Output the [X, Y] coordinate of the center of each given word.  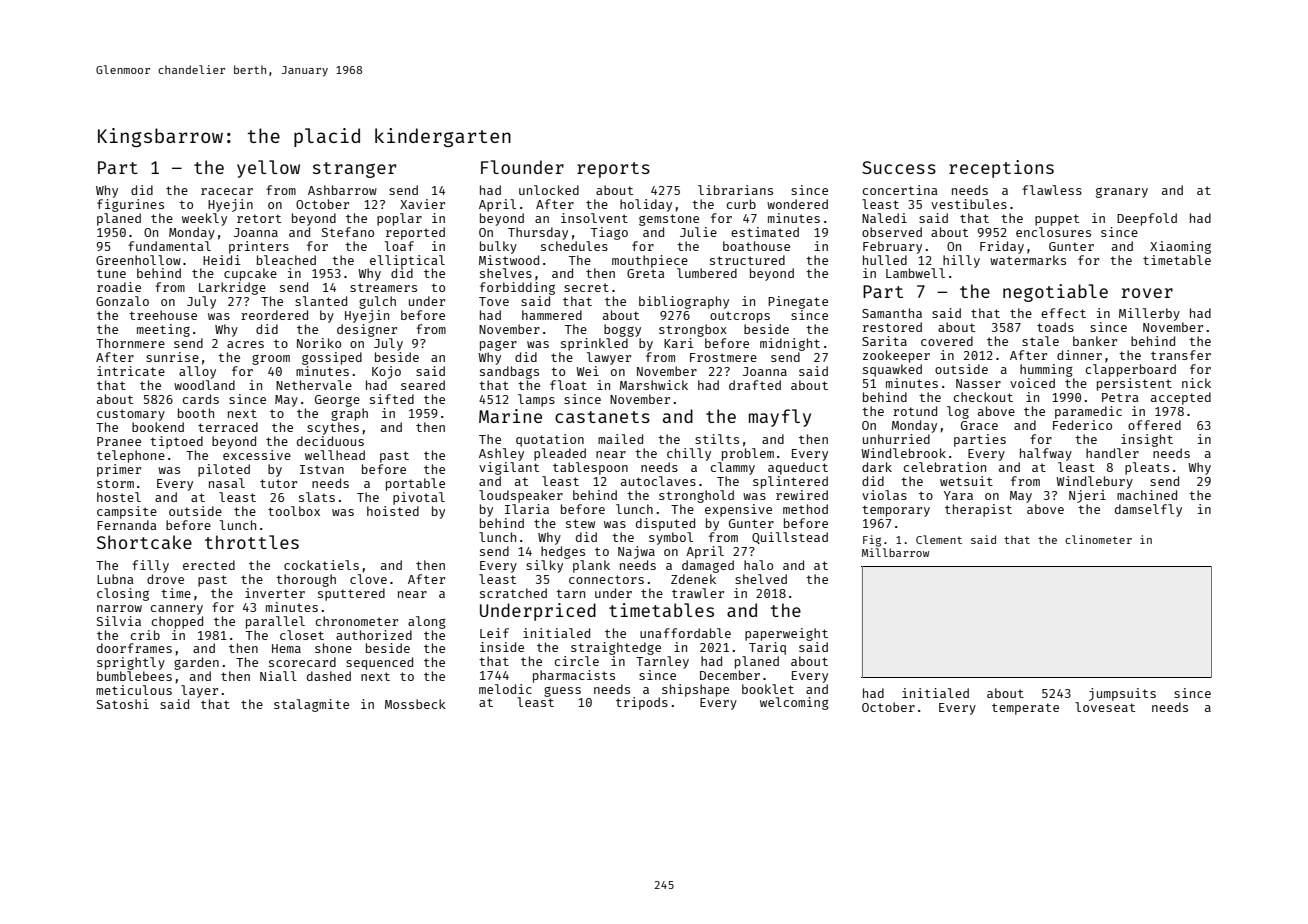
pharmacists [574, 676]
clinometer [1098, 539]
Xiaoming [1180, 247]
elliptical [407, 261]
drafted [755, 385]
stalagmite [311, 705]
